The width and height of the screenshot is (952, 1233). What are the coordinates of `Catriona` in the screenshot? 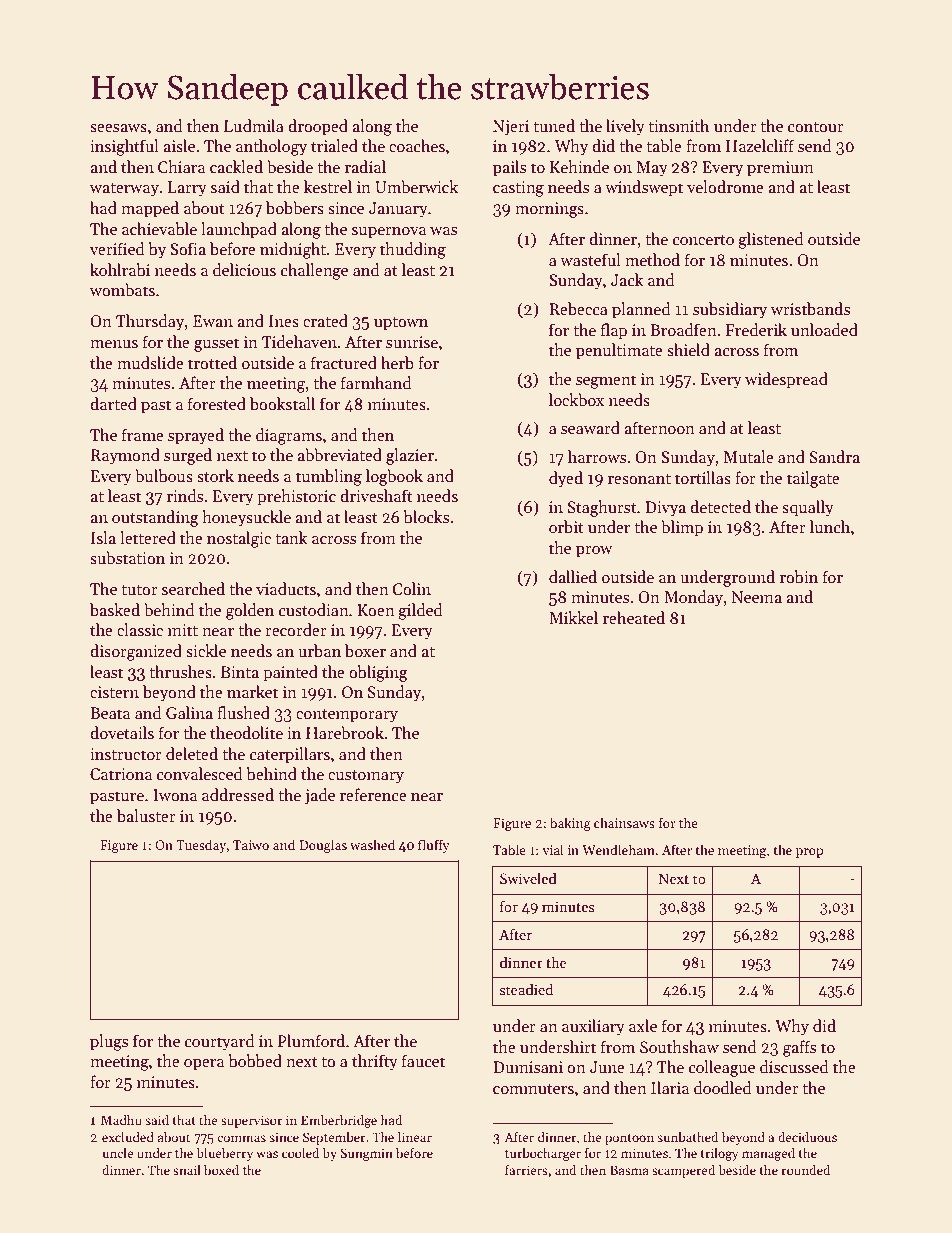 It's located at (121, 774).
